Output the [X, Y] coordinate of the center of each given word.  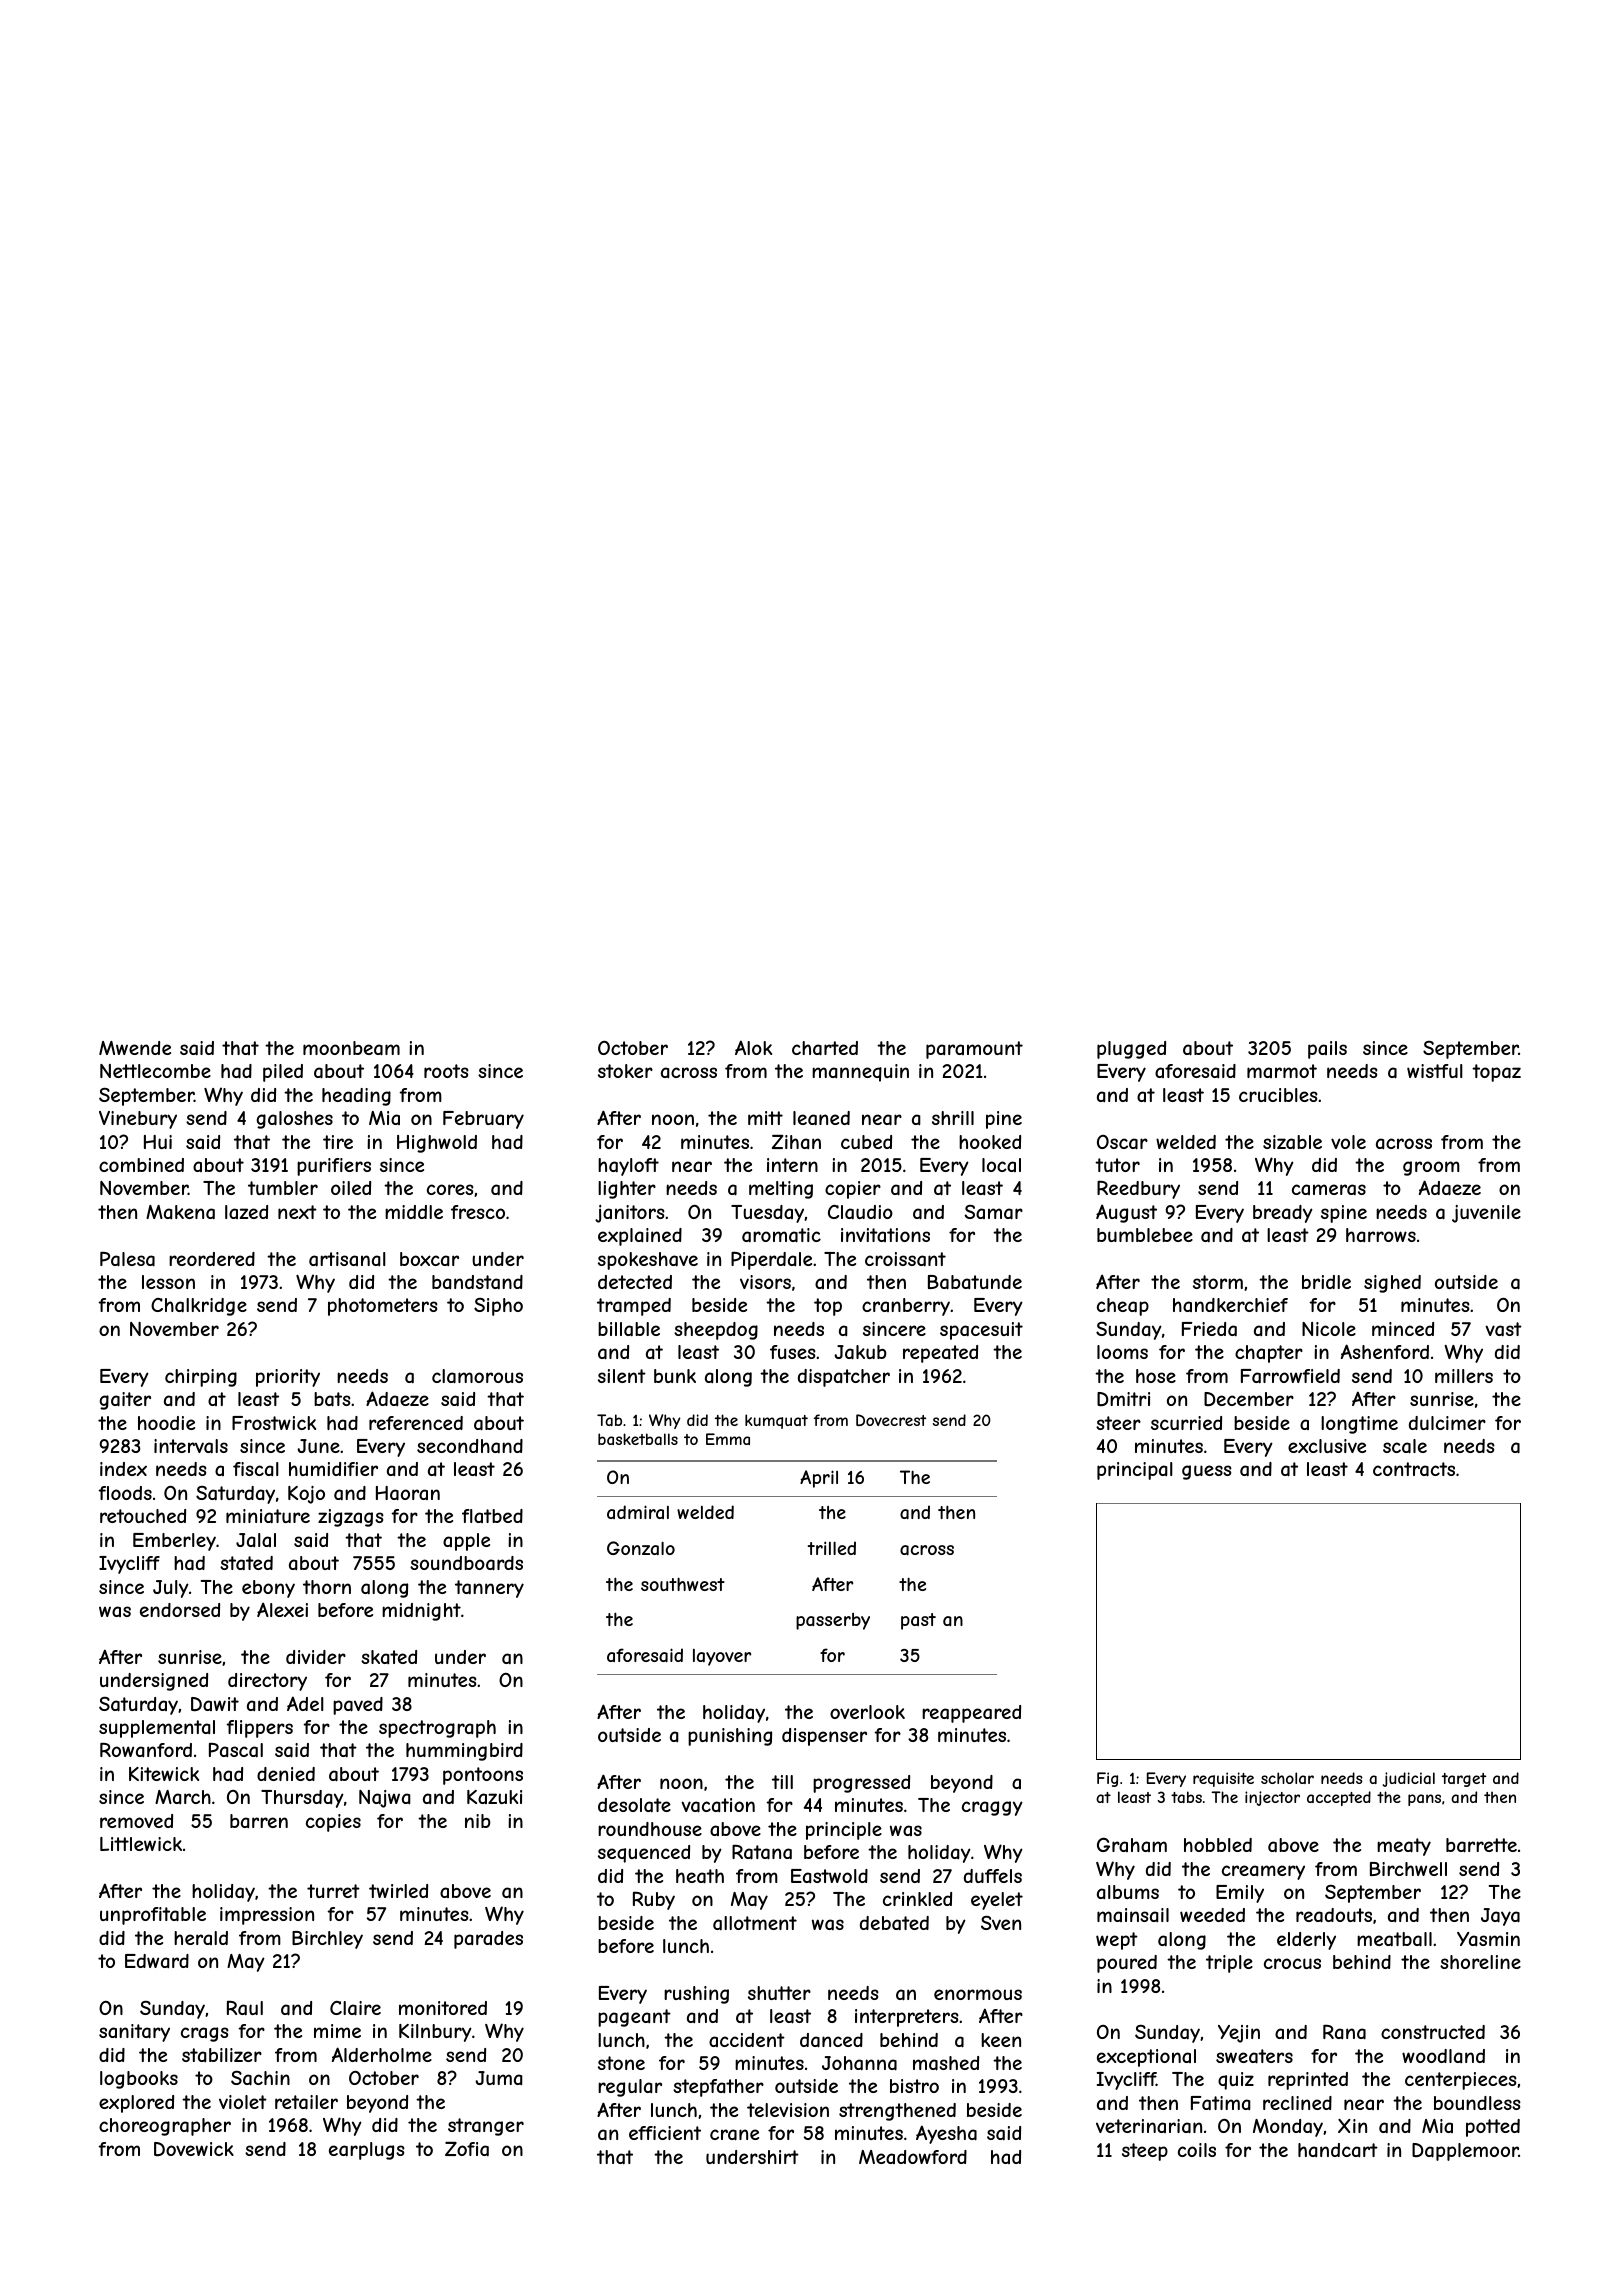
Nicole [1329, 1329]
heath [700, 1876]
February [483, 1120]
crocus [1292, 1963]
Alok [753, 1048]
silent [622, 1376]
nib [478, 1821]
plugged [1131, 1050]
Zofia [467, 2149]
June [318, 1446]
